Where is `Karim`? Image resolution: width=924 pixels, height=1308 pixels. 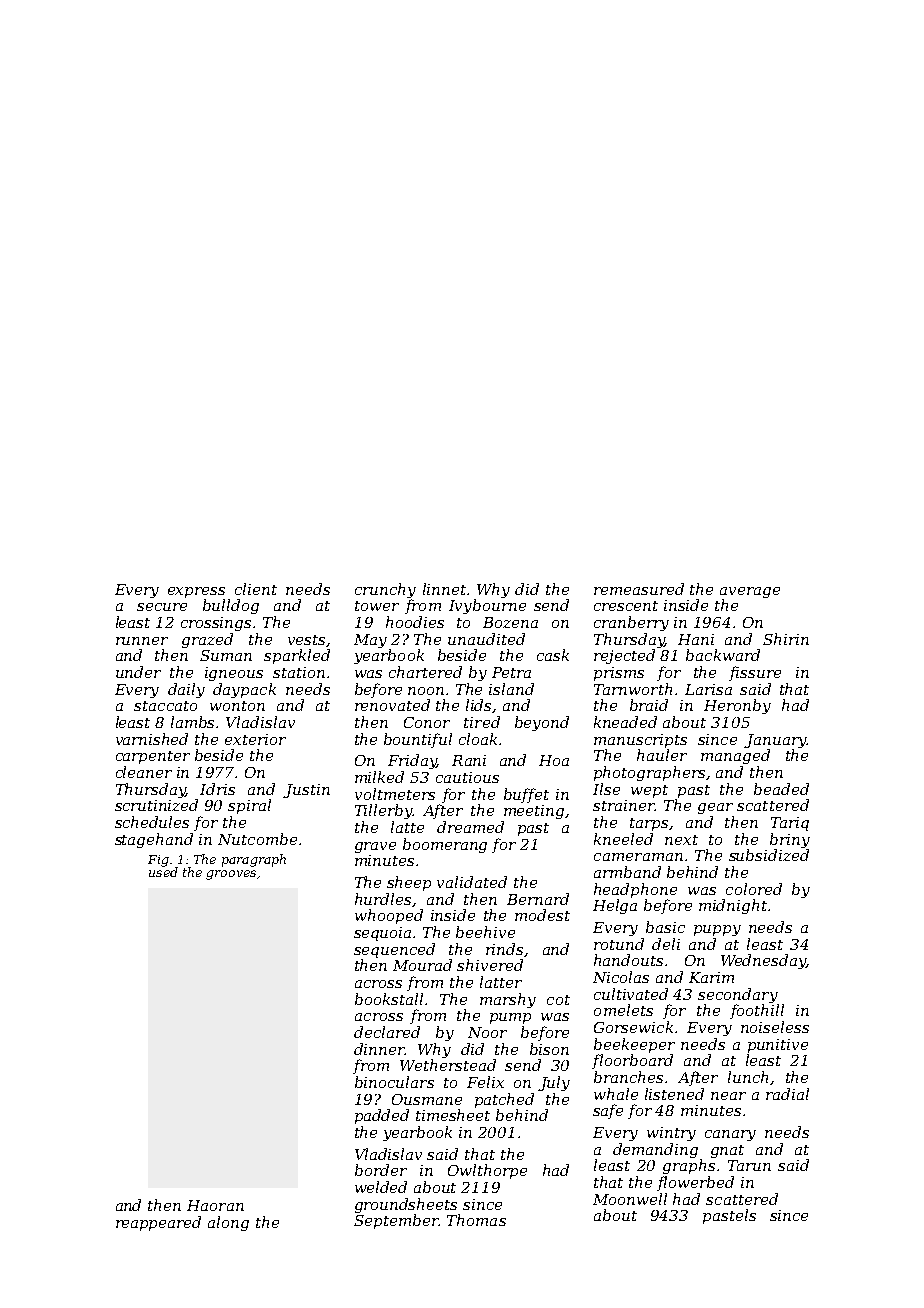
Karim is located at coordinates (711, 977).
